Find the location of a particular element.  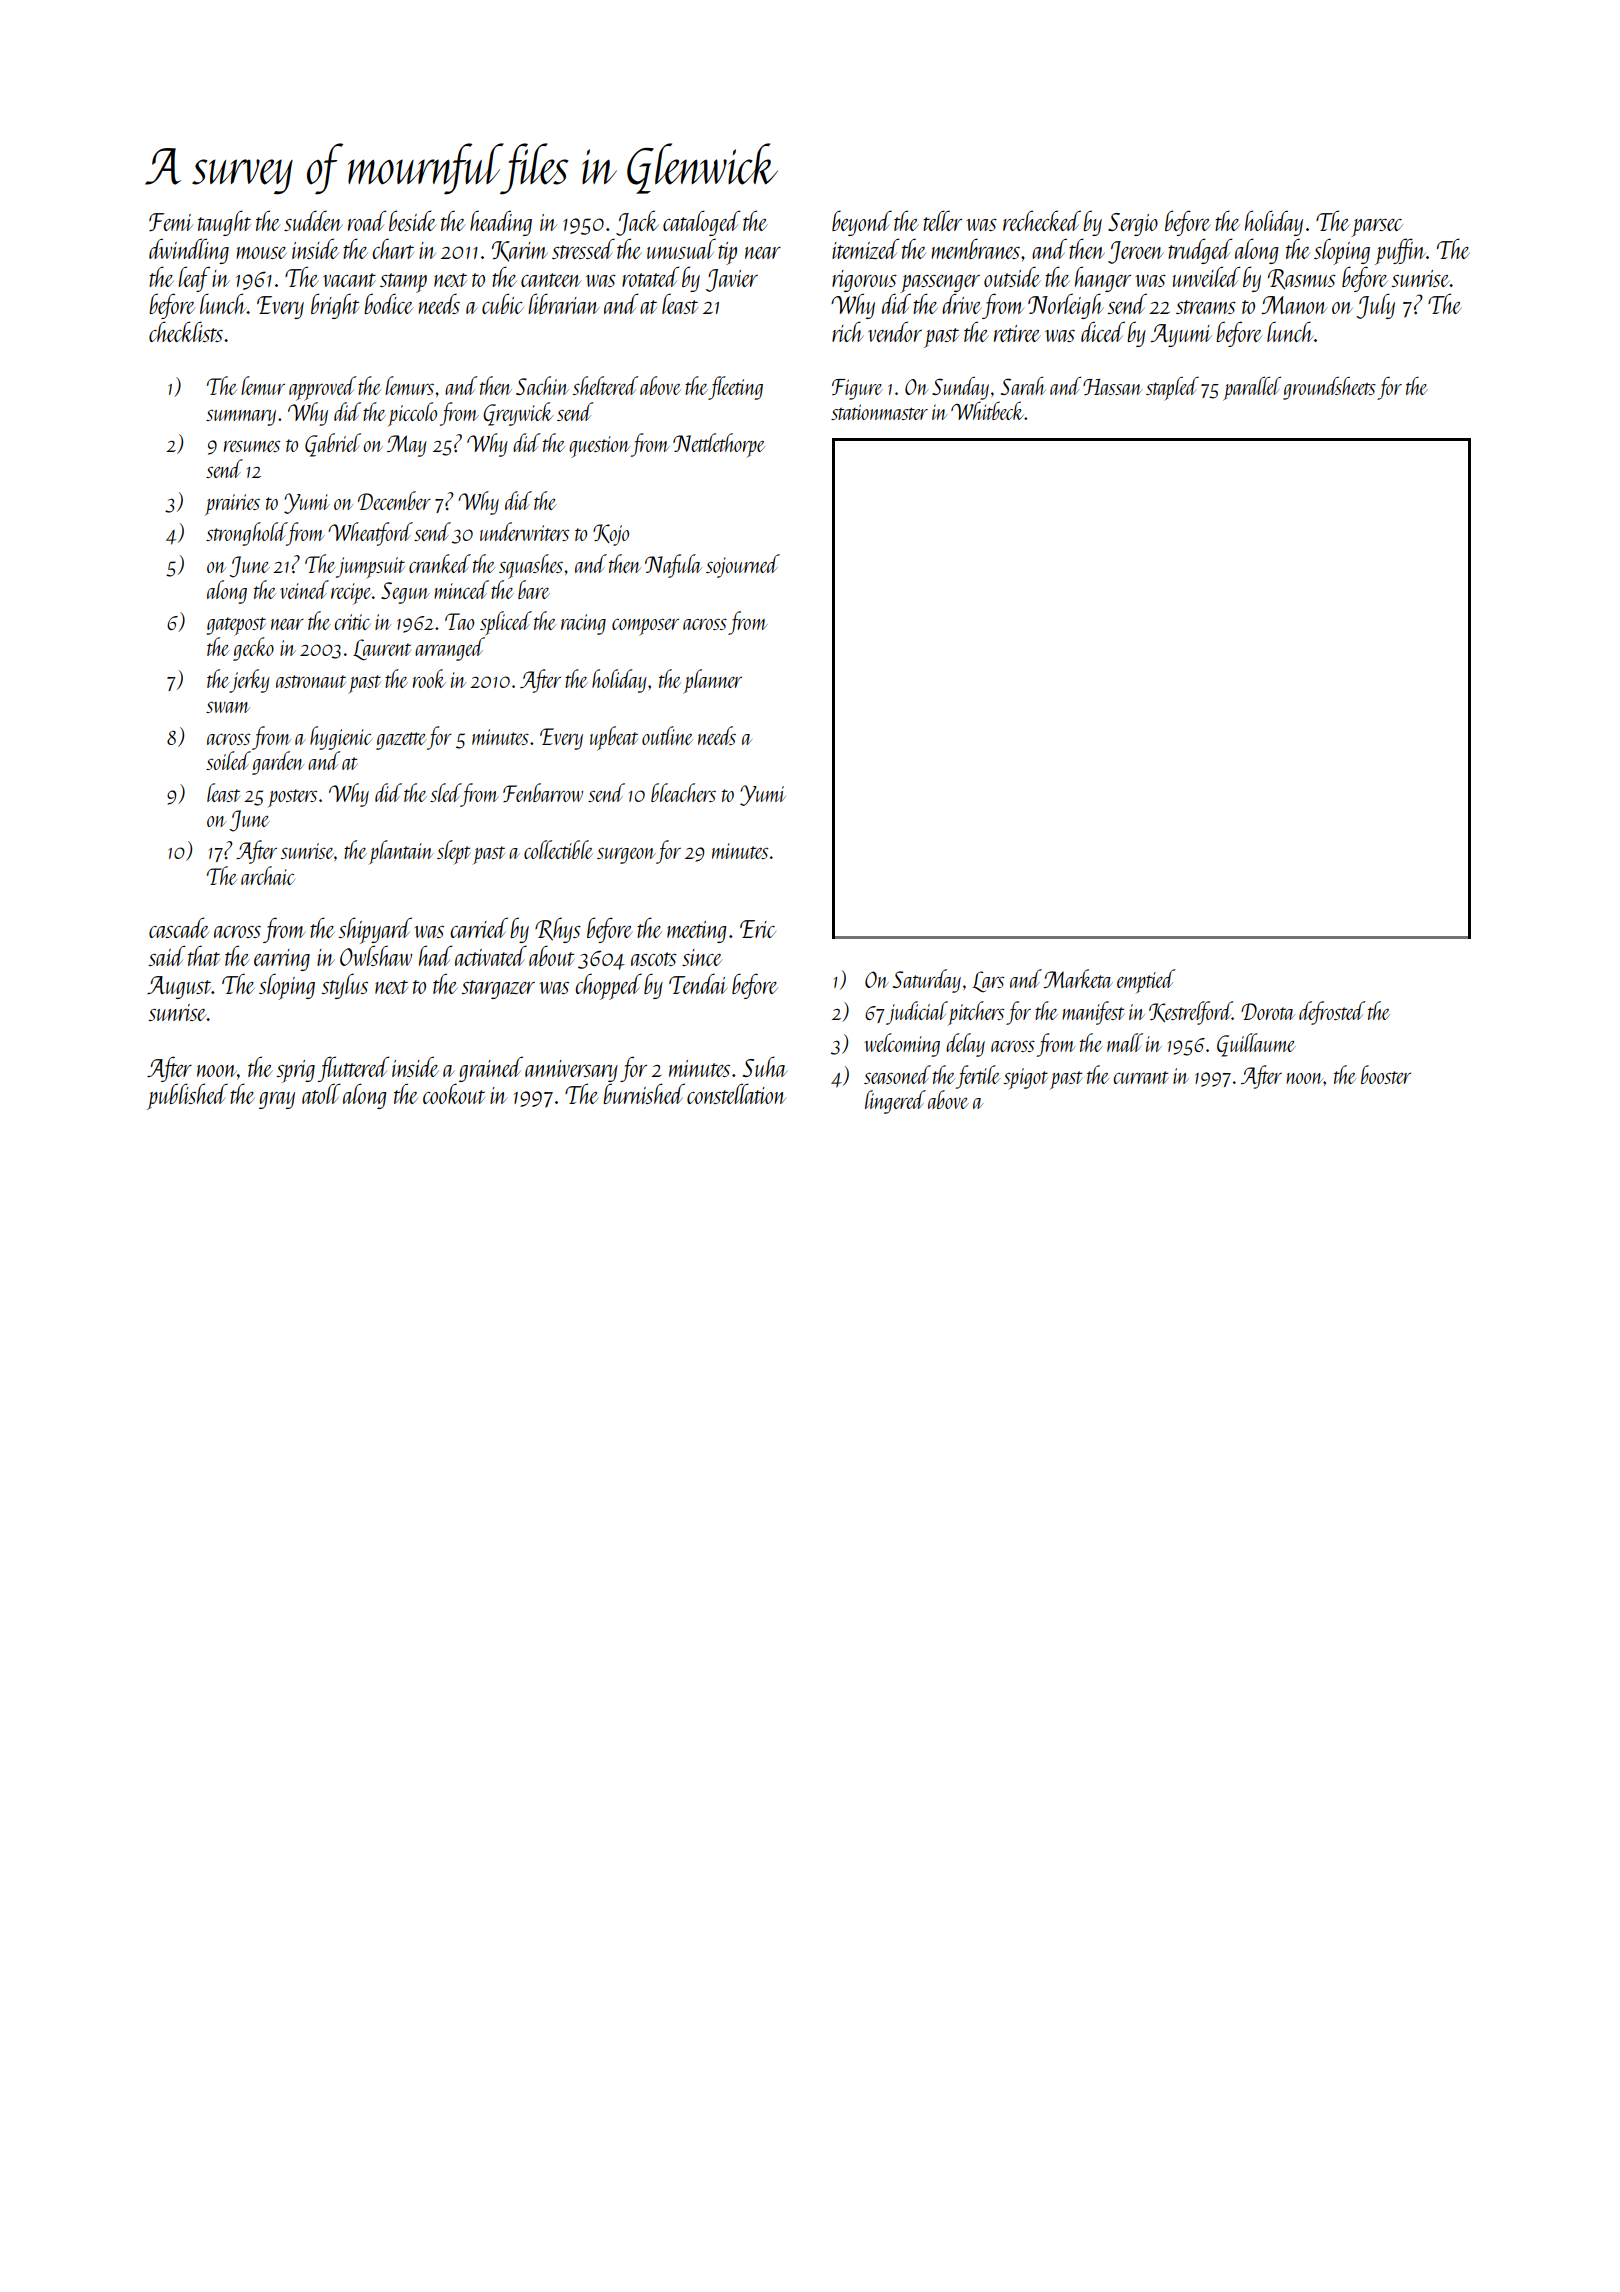

road is located at coordinates (367, 220).
